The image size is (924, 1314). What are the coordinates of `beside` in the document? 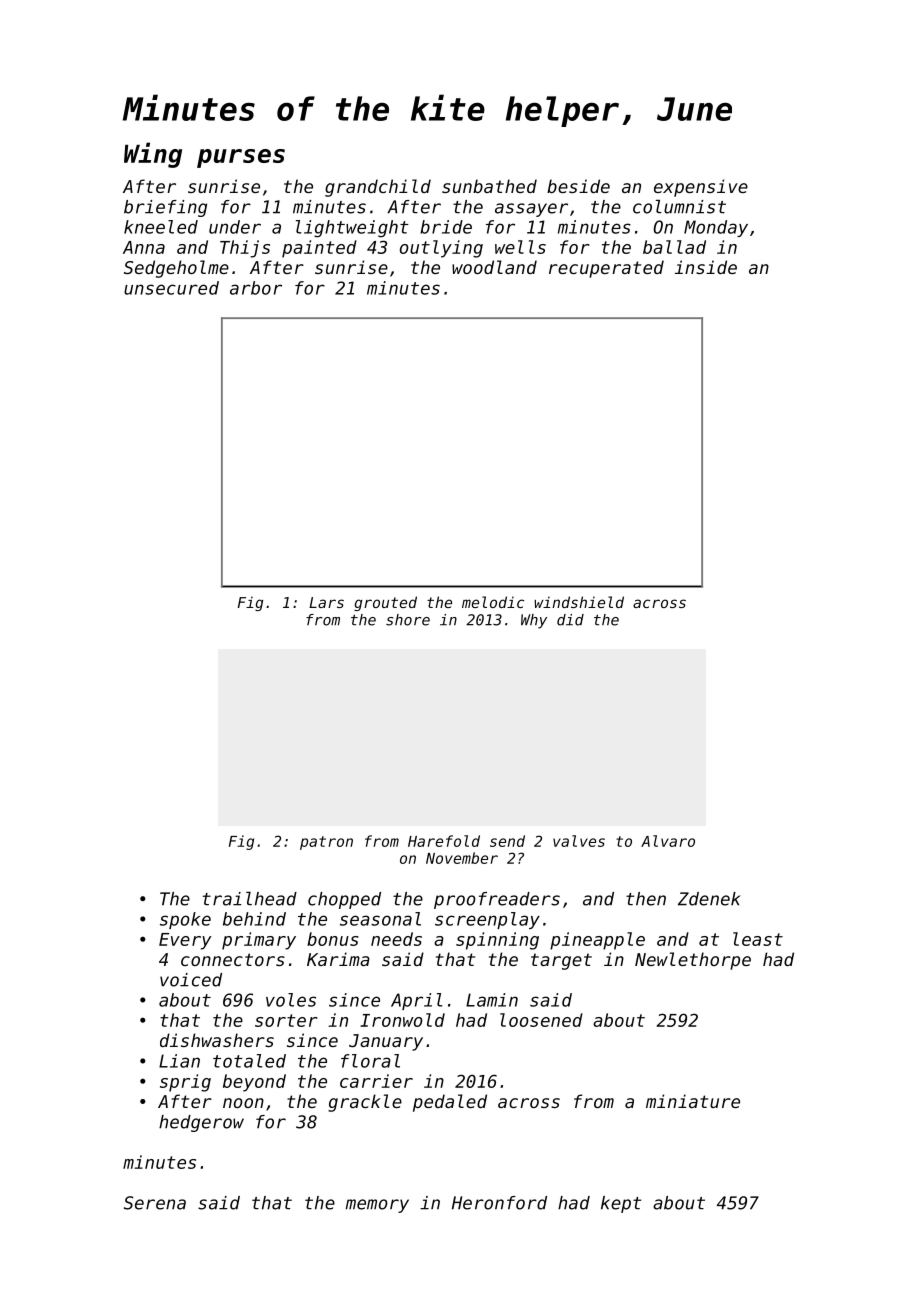 It's located at (578, 186).
